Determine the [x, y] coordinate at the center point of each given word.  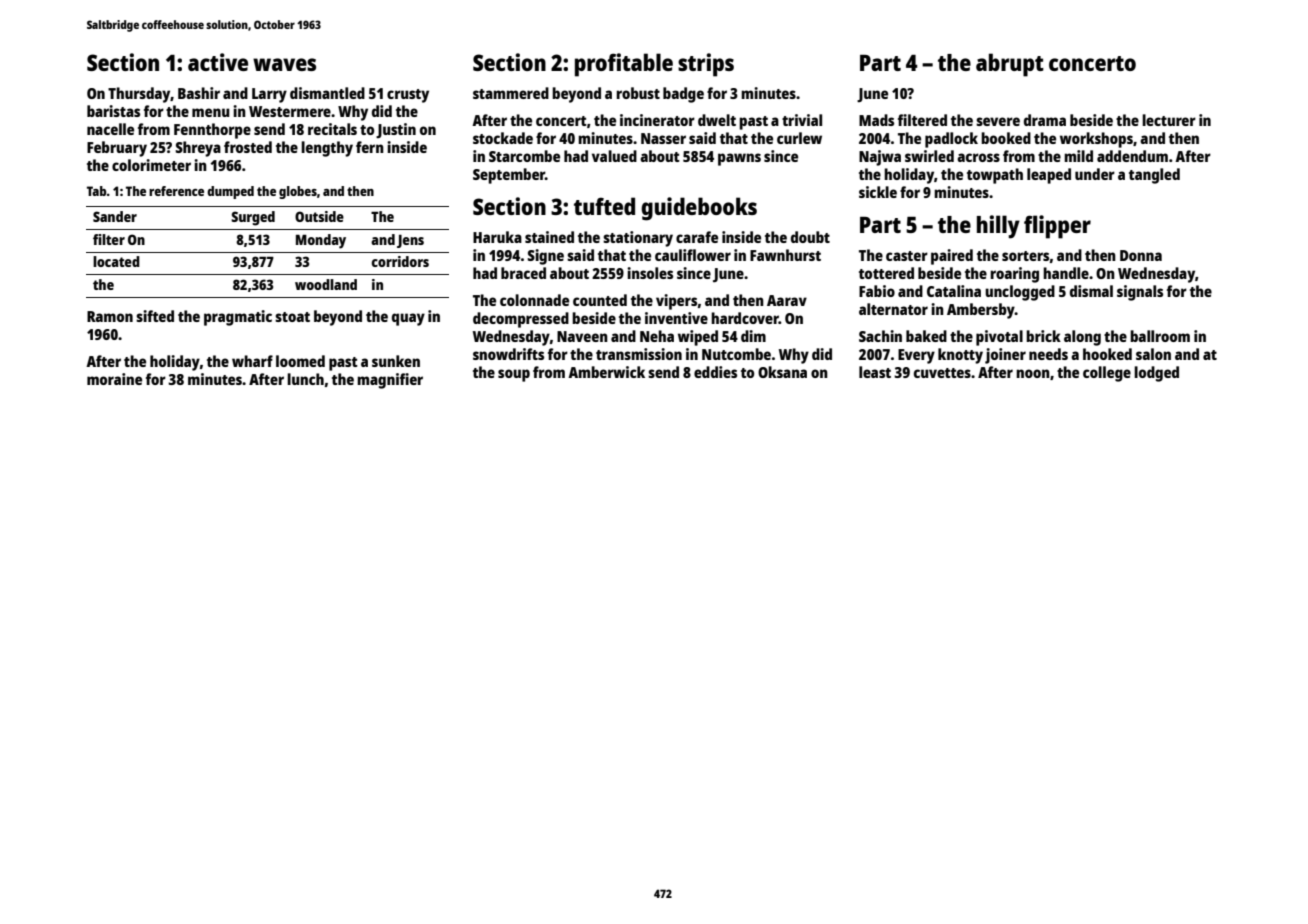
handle [1066, 273]
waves [284, 64]
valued [614, 156]
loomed [300, 361]
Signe [545, 257]
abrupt [1010, 65]
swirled [929, 156]
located [116, 261]
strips [706, 65]
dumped [230, 192]
